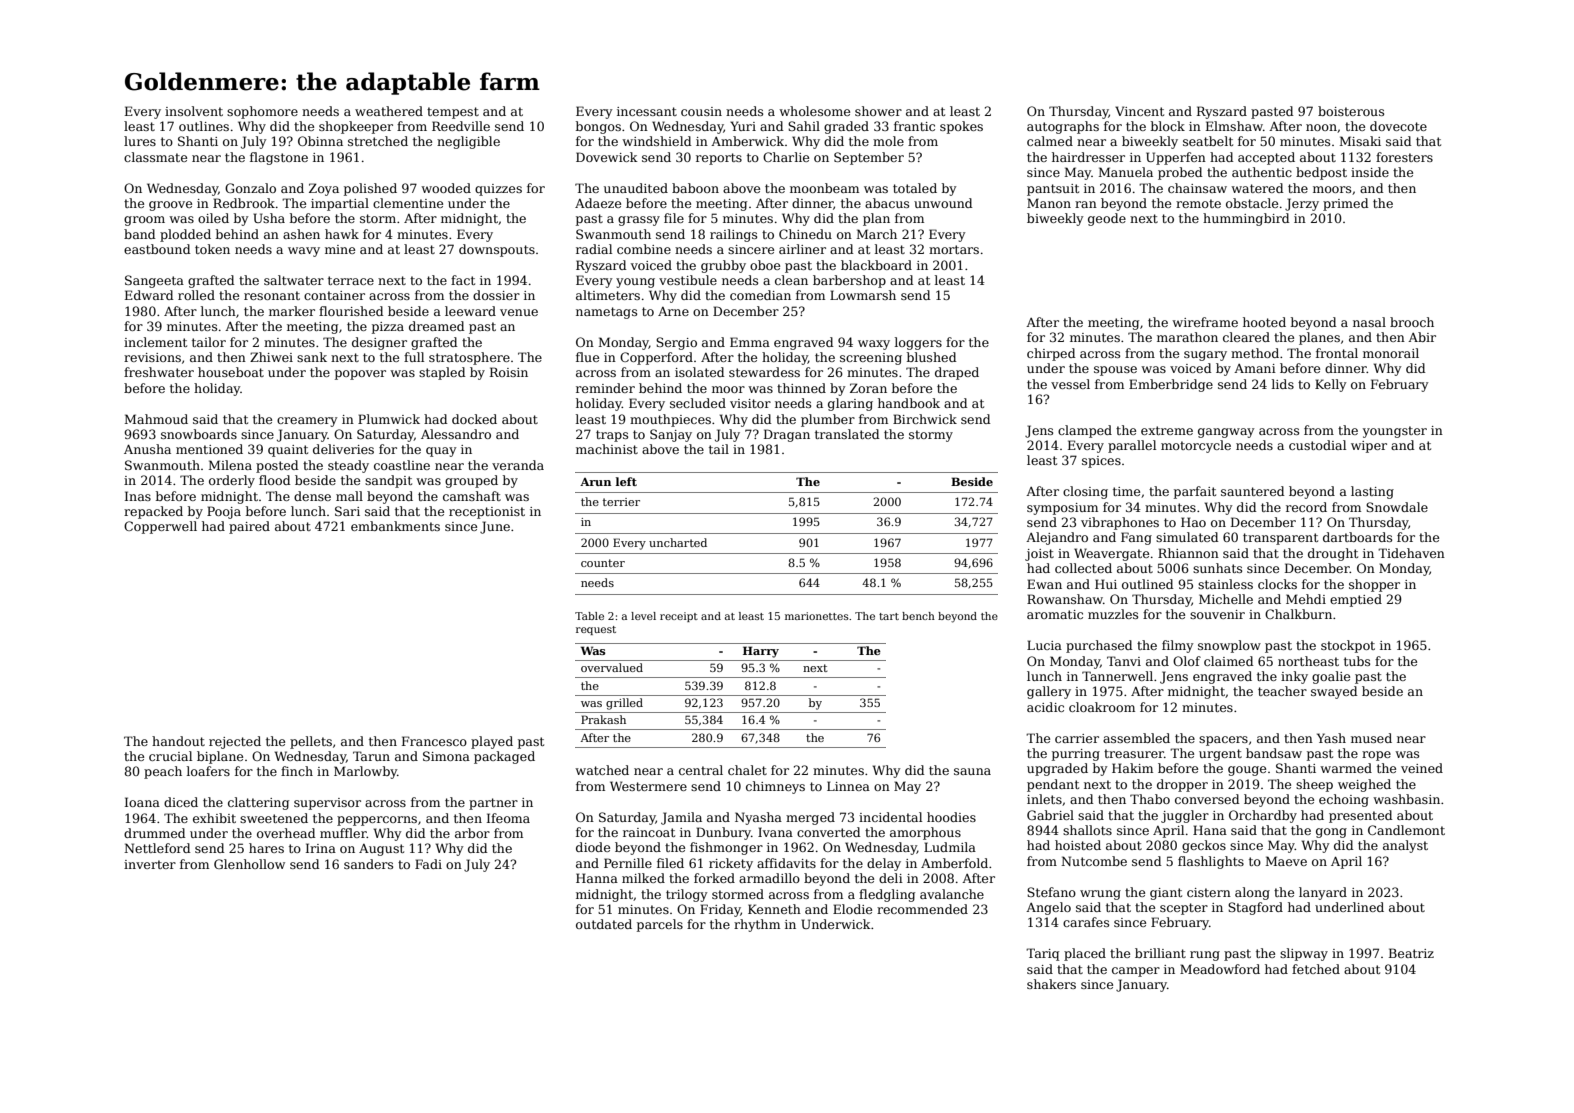 The height and width of the document is (1113, 1574). Describe the element at coordinates (639, 221) in the document. I see `grassy` at that location.
